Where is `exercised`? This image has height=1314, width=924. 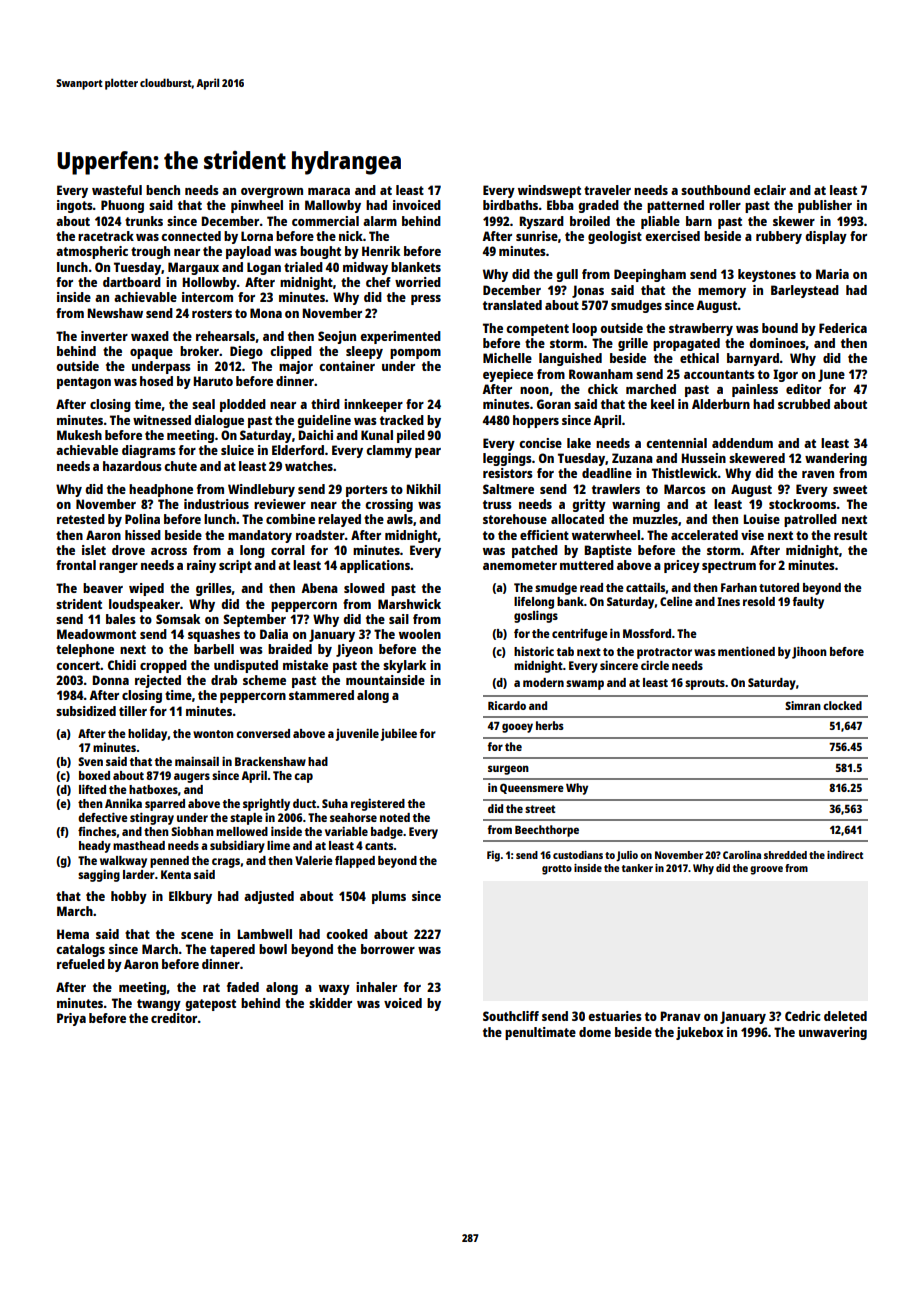
exercised is located at coordinates (672, 236).
